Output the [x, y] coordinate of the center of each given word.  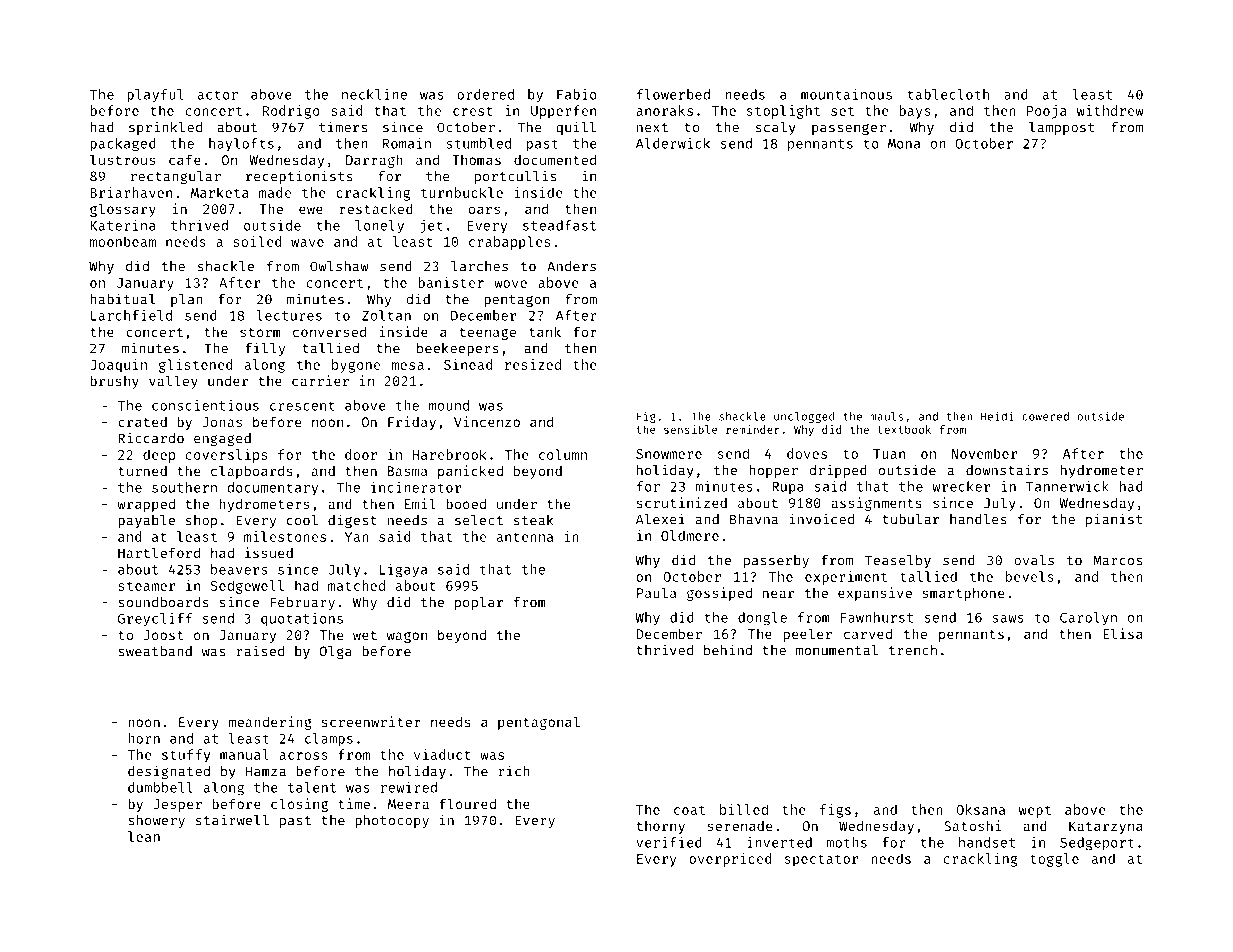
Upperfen [563, 112]
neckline [374, 94]
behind [728, 650]
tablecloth [948, 94]
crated [142, 421]
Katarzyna [1106, 827]
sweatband [155, 651]
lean [144, 836]
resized [533, 364]
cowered [1045, 416]
